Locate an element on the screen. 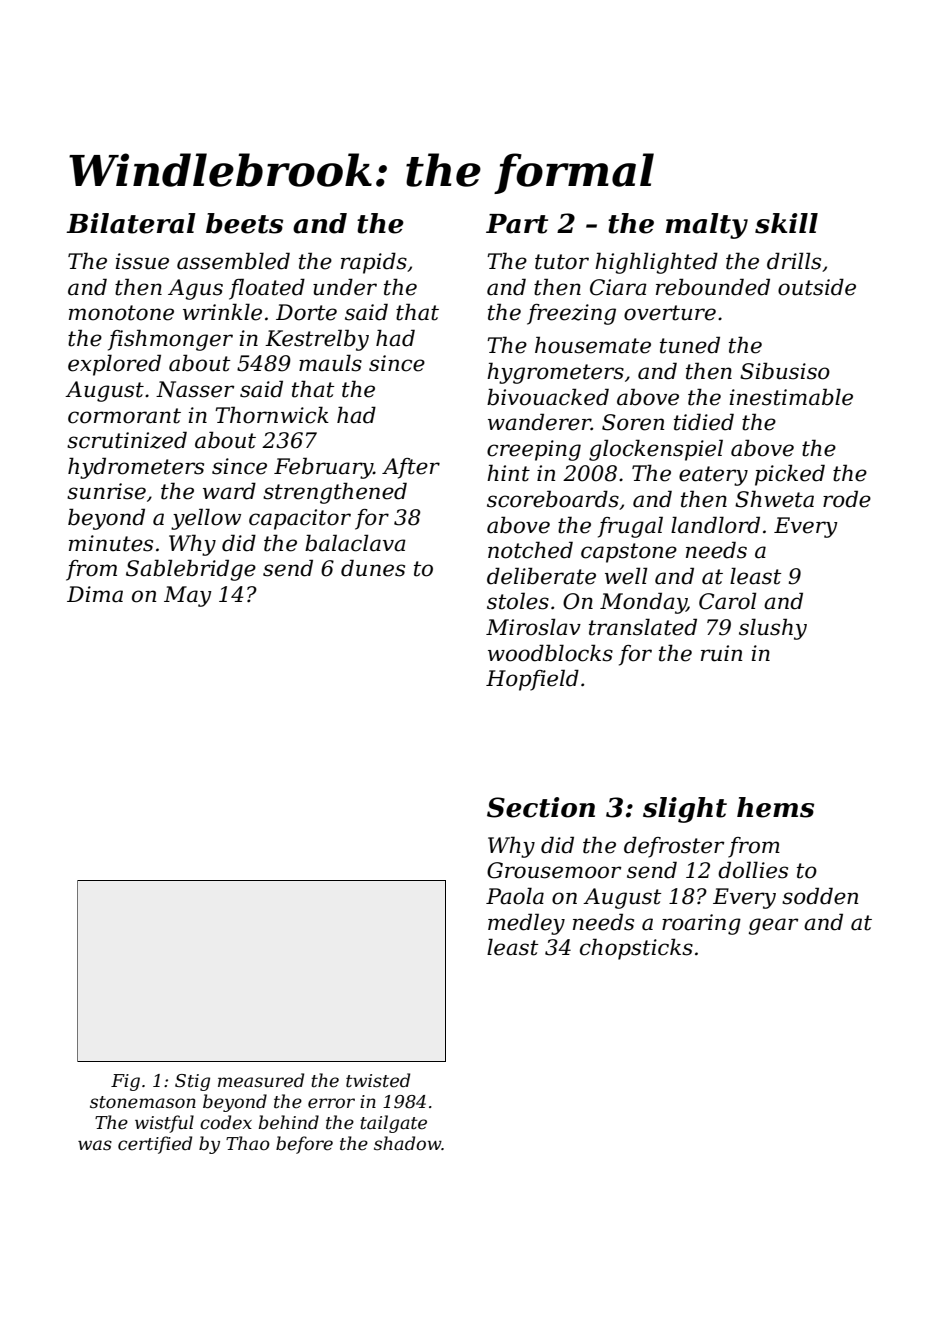 Image resolution: width=942 pixels, height=1337 pixels. May is located at coordinates (188, 596).
